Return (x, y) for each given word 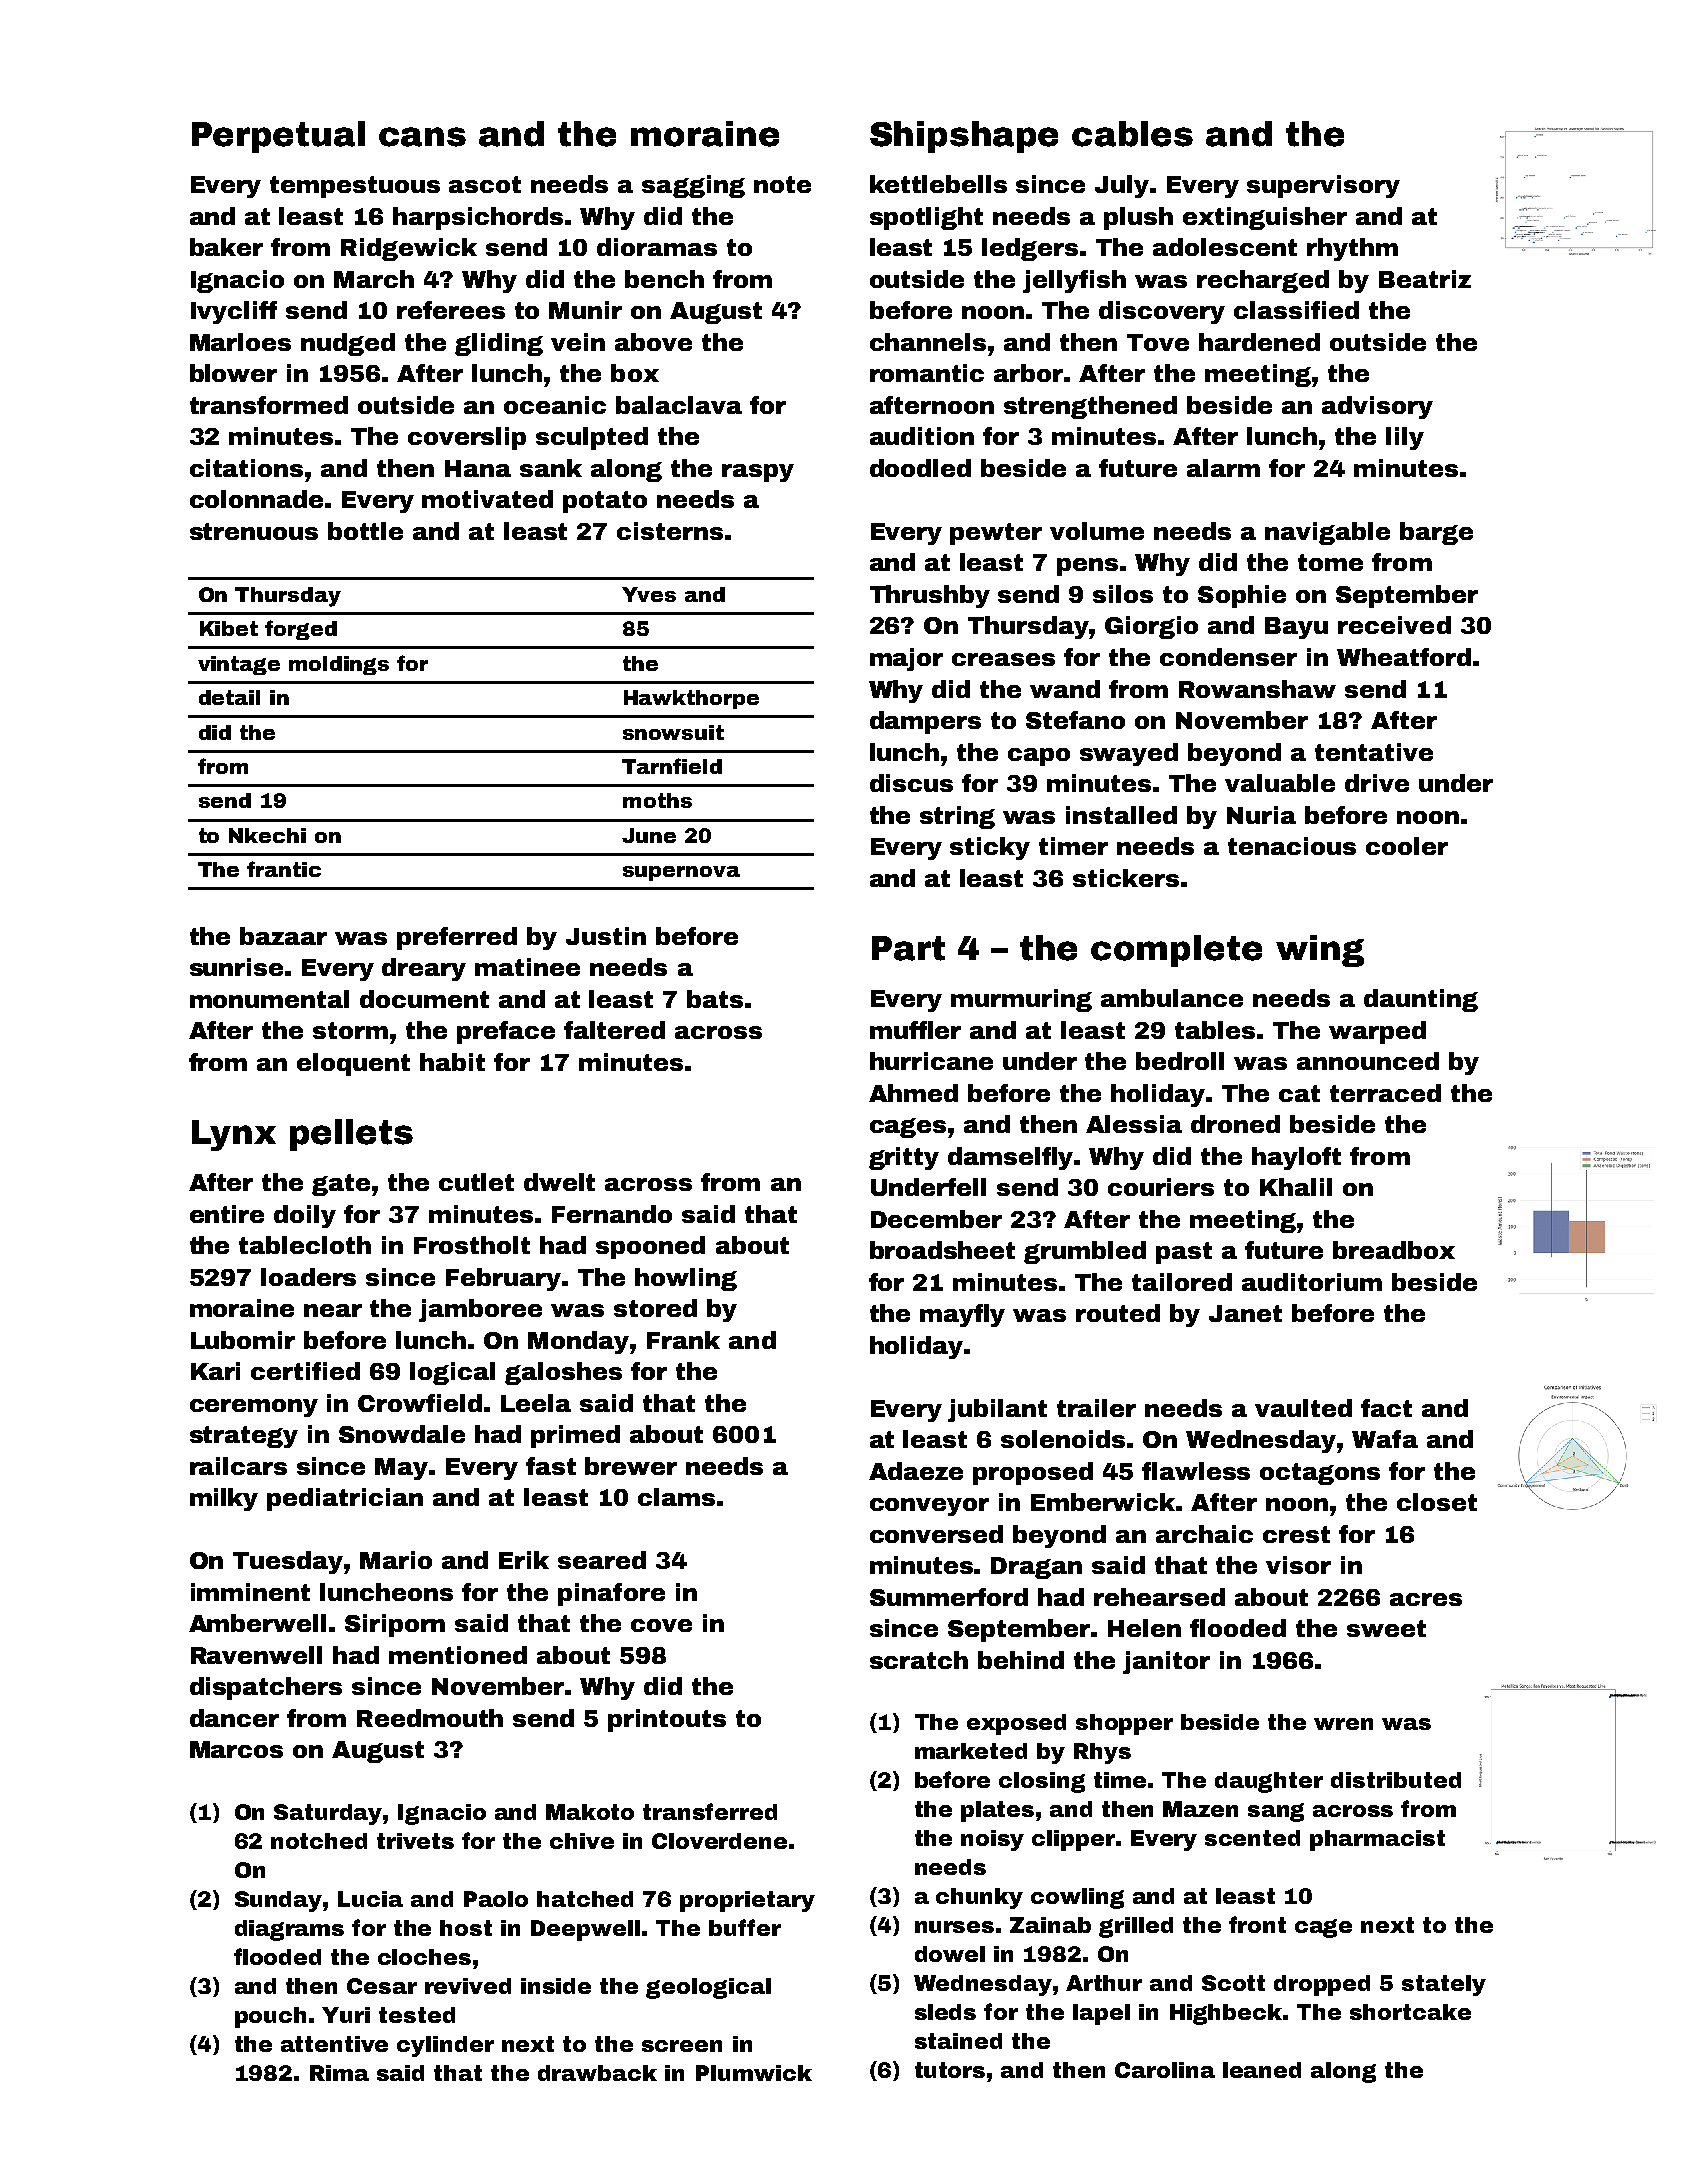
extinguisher (1265, 218)
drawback (597, 2073)
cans (422, 137)
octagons (1320, 1474)
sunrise (236, 967)
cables (1132, 134)
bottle (365, 531)
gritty (904, 1158)
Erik (524, 1560)
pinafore (611, 1594)
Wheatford (1404, 657)
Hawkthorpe (691, 699)
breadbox (1394, 1250)
